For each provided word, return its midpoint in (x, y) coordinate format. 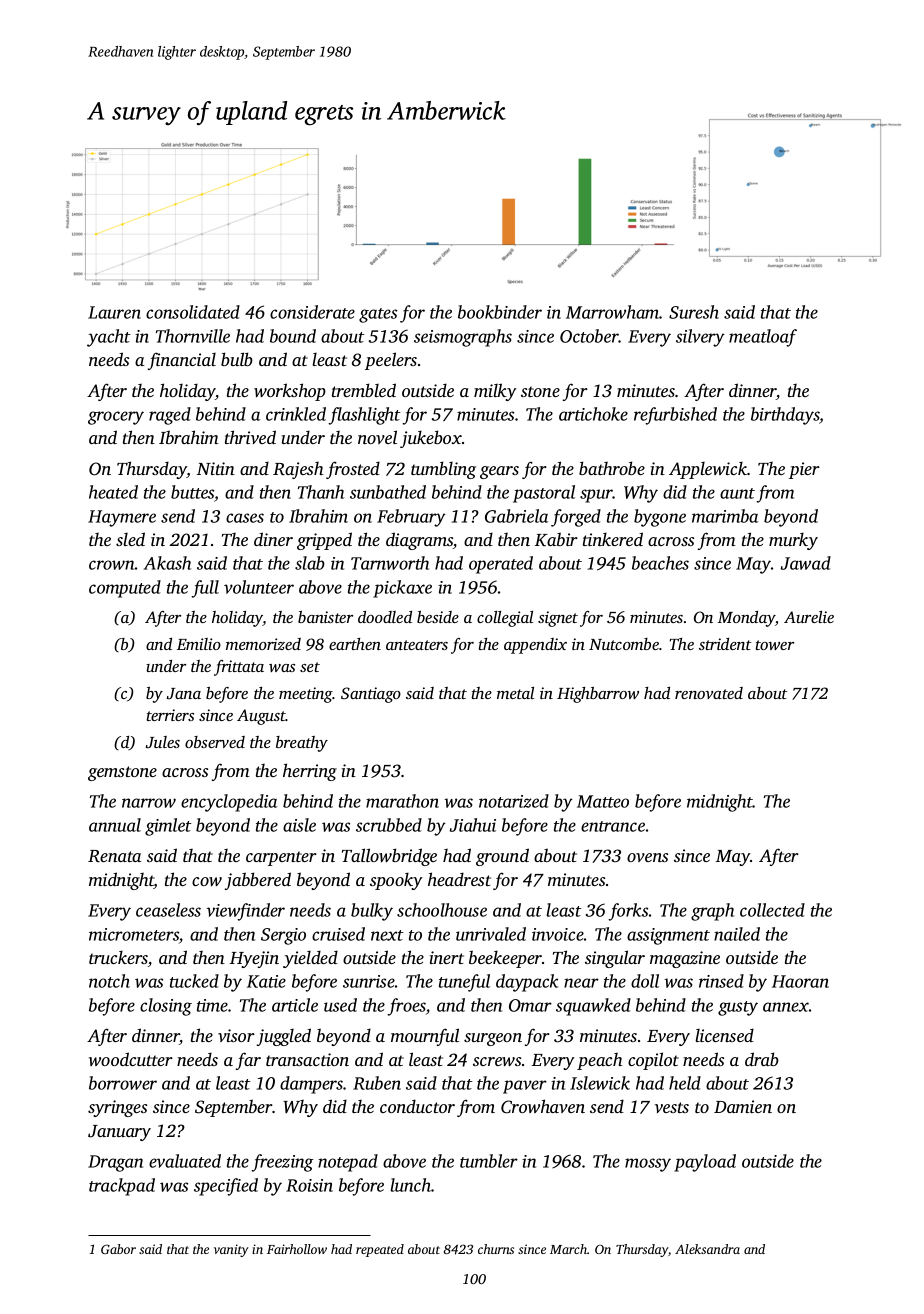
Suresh (694, 312)
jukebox (431, 439)
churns (496, 1249)
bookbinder (500, 312)
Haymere (122, 518)
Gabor (118, 1249)
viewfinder (245, 912)
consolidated (193, 312)
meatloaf (763, 338)
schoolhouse (442, 910)
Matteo (603, 801)
